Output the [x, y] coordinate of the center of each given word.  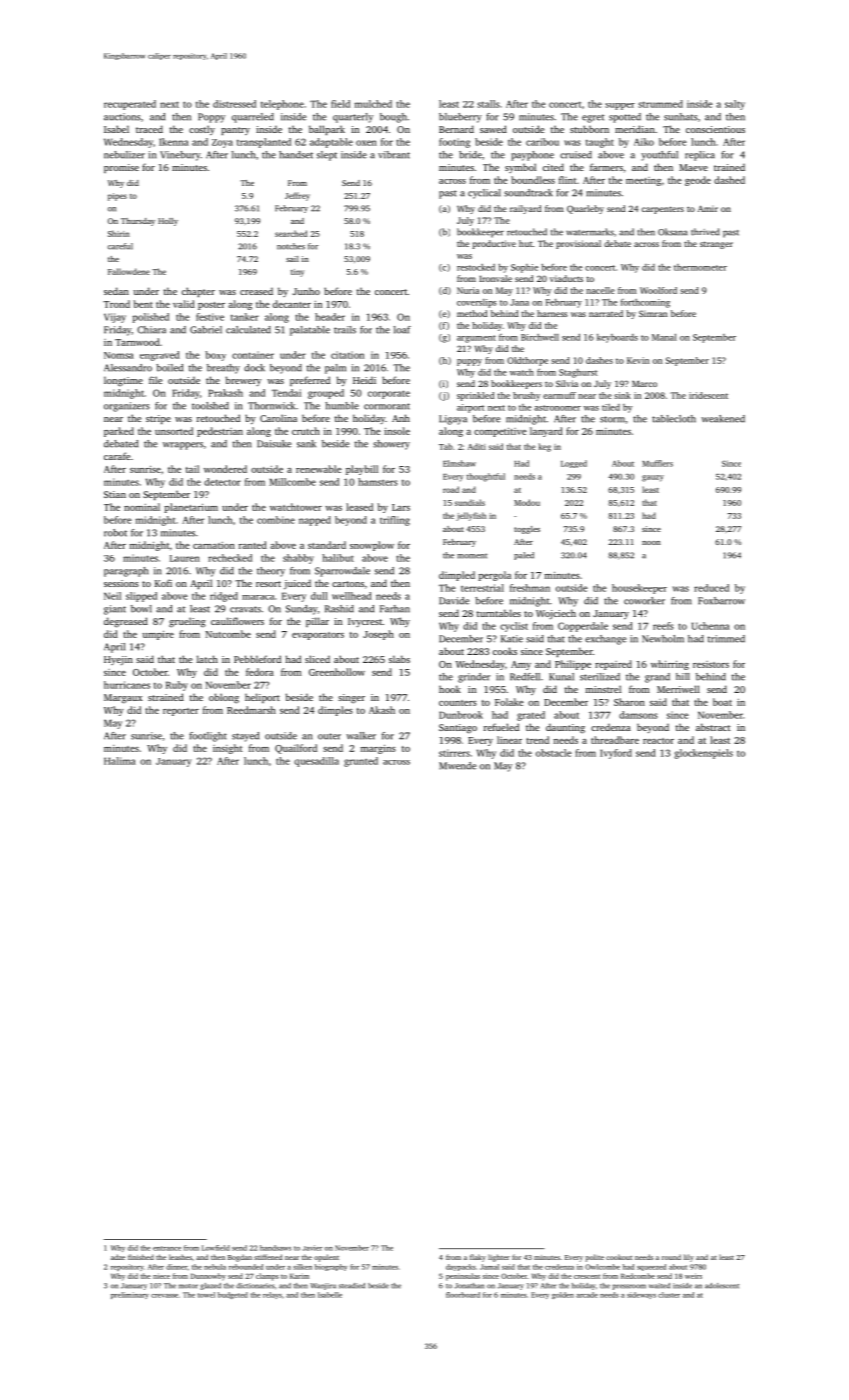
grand [657, 678]
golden [563, 1295]
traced [149, 129]
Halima [120, 761]
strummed [660, 104]
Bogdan [240, 1258]
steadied [352, 1286]
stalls [488, 104]
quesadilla [316, 762]
